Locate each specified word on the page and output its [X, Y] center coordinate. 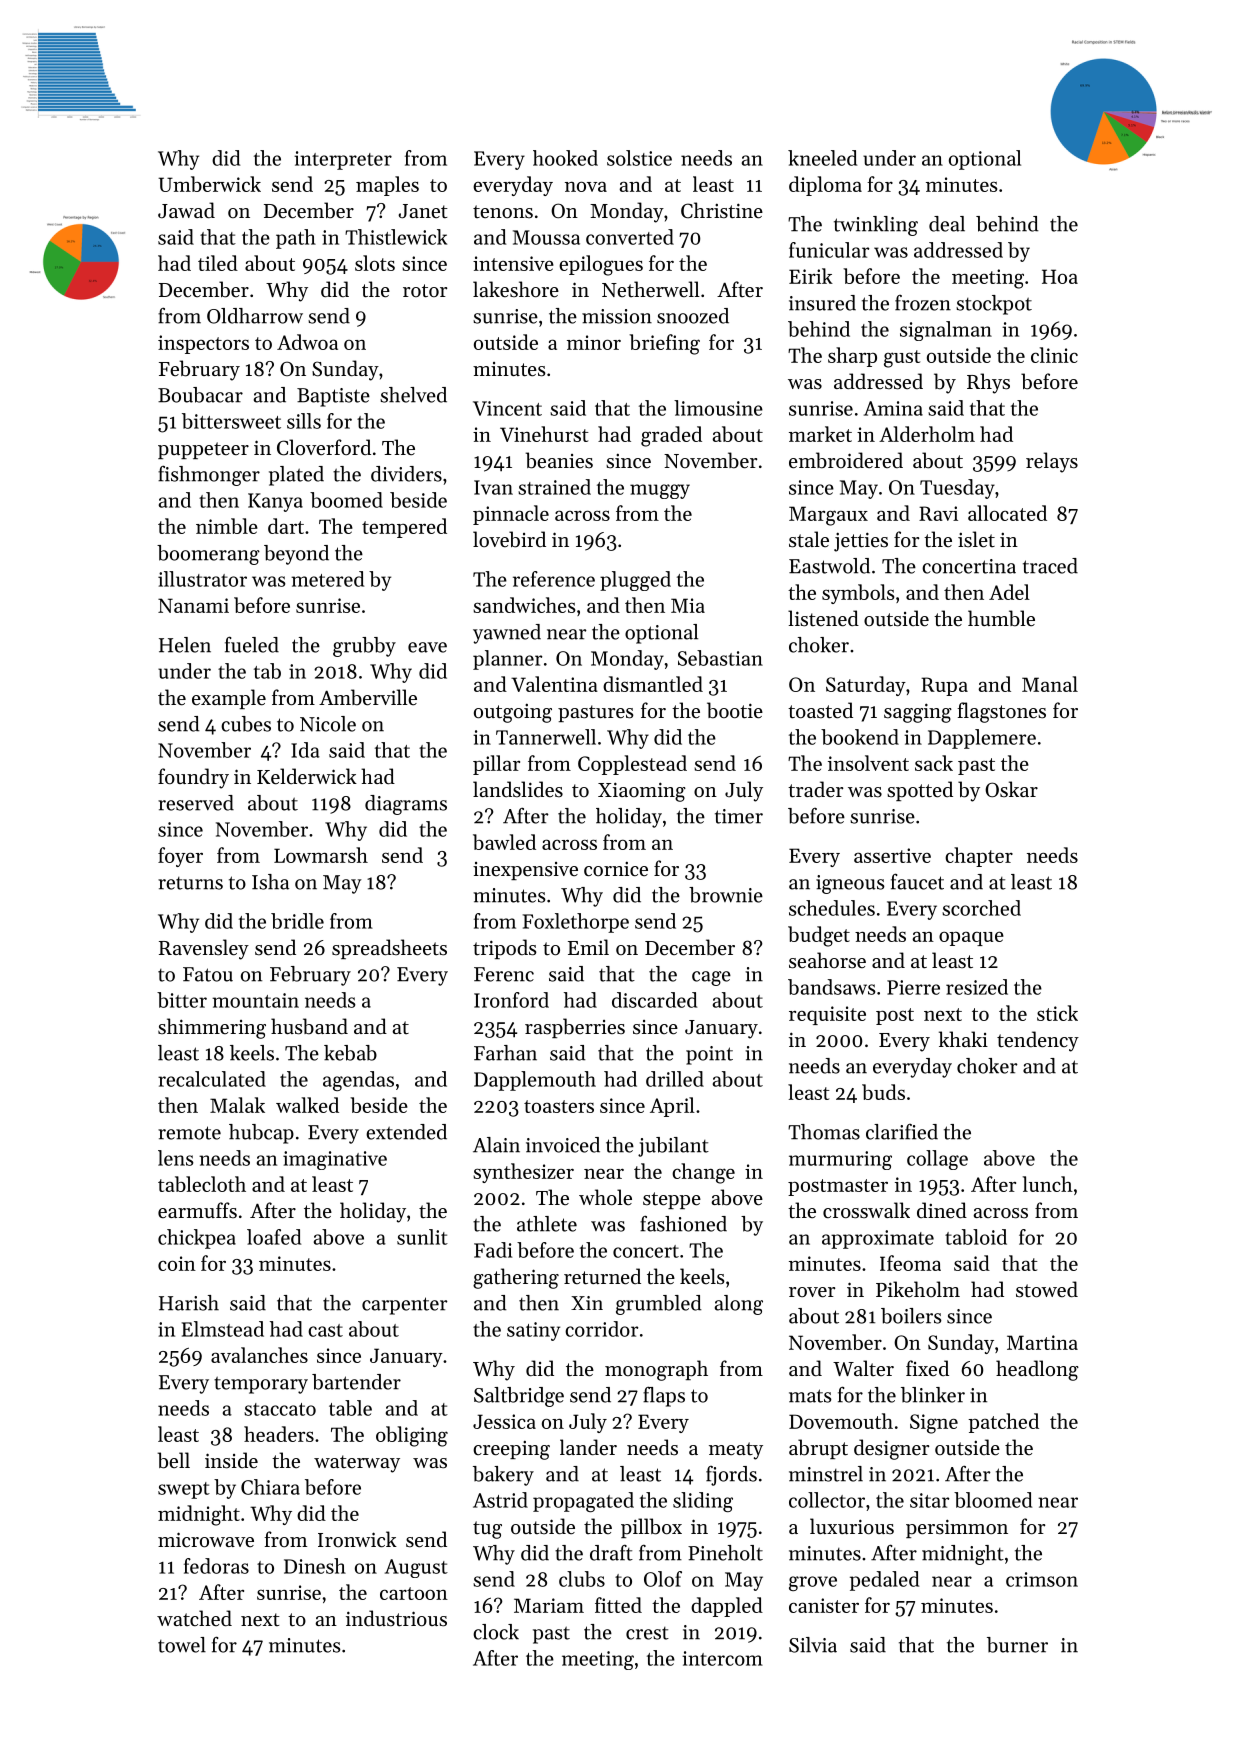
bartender [356, 1382]
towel [182, 1645]
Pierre [913, 987]
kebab [350, 1053]
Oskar [1011, 789]
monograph [656, 1370]
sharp [852, 357]
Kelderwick [307, 776]
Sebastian [720, 658]
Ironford [511, 1000]
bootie [735, 710]
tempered [404, 528]
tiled [218, 263]
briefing [664, 344]
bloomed [993, 1500]
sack [934, 763]
